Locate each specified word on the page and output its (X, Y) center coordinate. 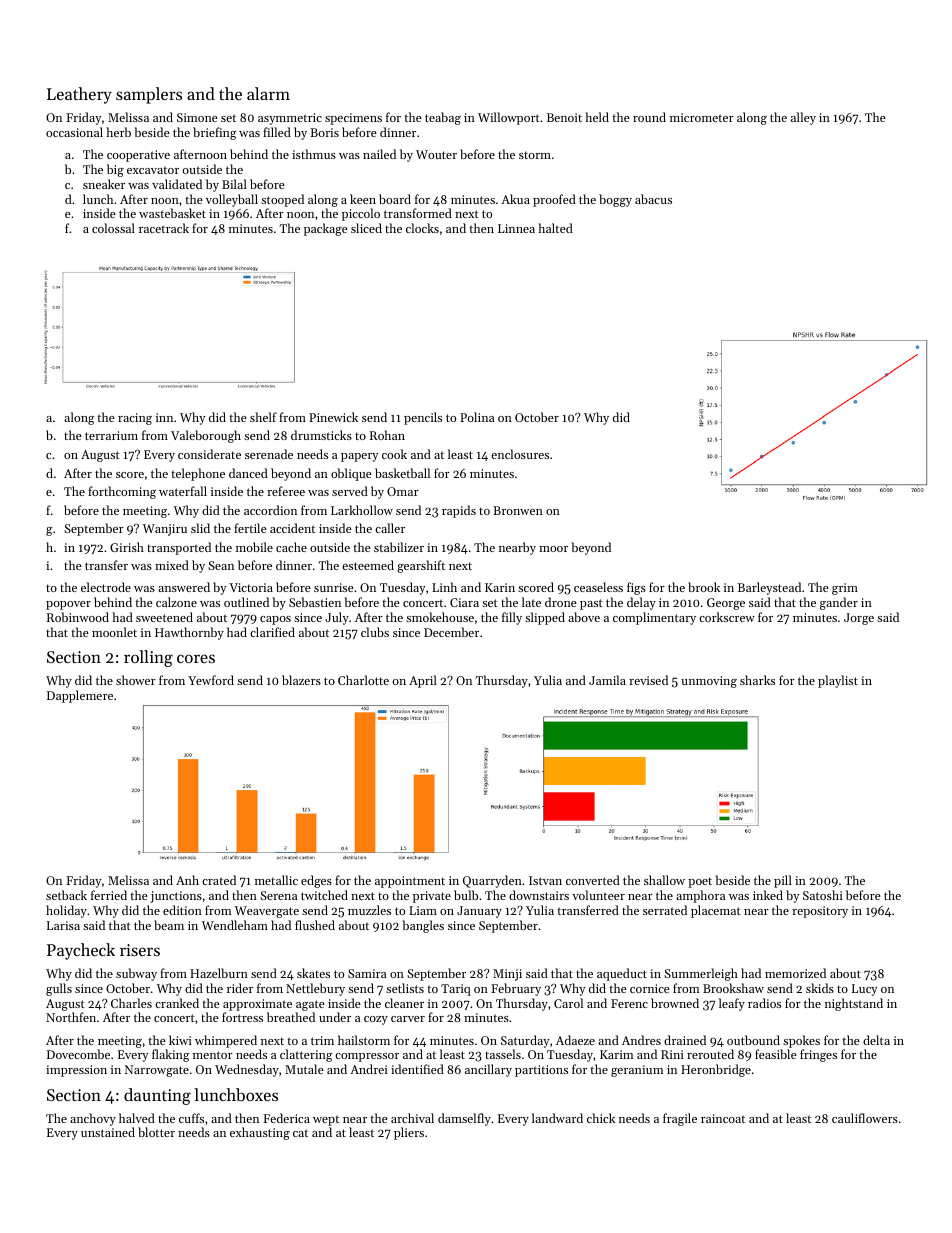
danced (248, 473)
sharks (757, 680)
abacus (653, 199)
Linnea (516, 228)
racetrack (164, 228)
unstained (108, 1132)
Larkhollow (362, 510)
